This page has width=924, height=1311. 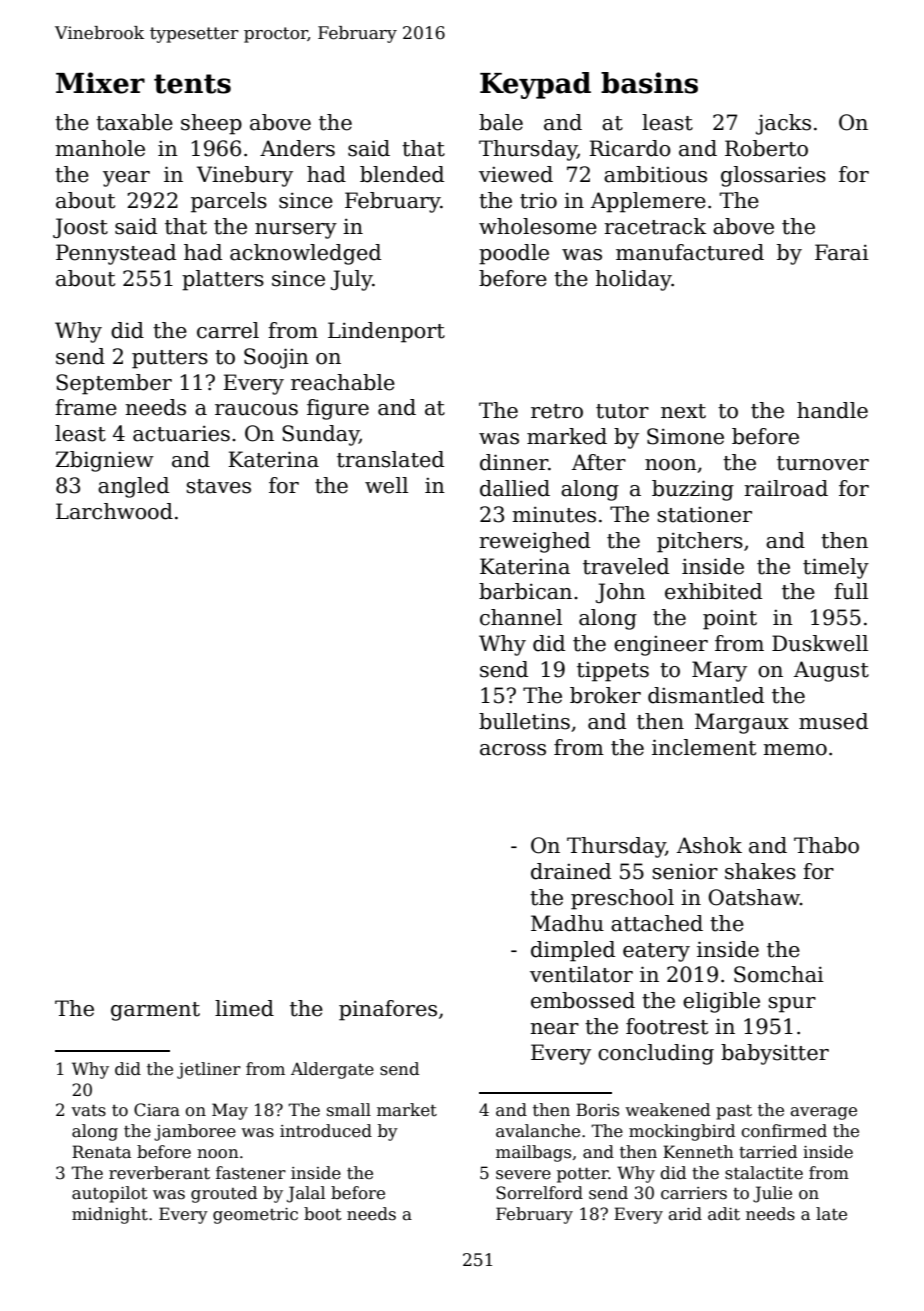 What do you see at coordinates (88, 1110) in the page?
I see `vats` at bounding box center [88, 1110].
